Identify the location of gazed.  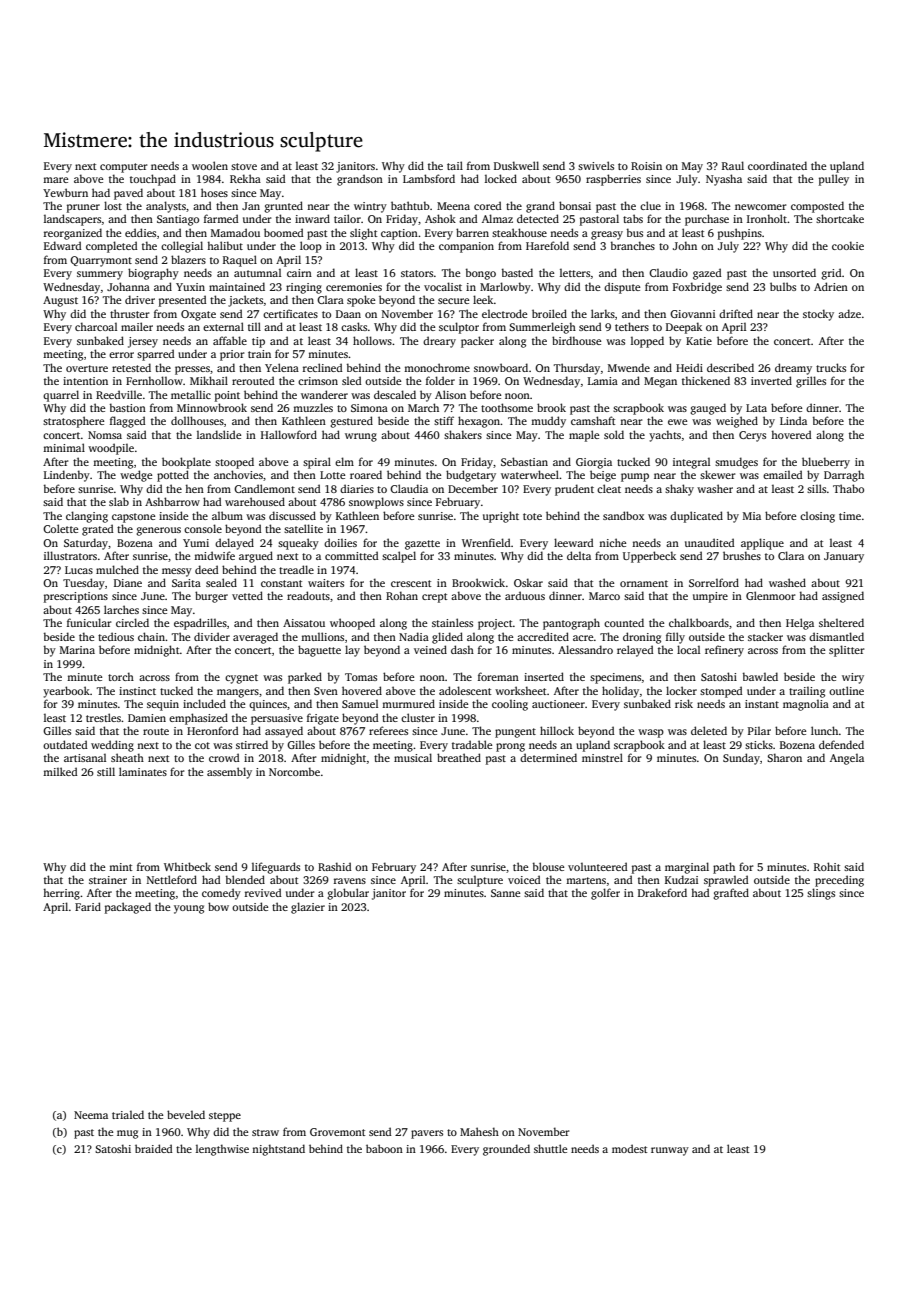
(707, 274).
